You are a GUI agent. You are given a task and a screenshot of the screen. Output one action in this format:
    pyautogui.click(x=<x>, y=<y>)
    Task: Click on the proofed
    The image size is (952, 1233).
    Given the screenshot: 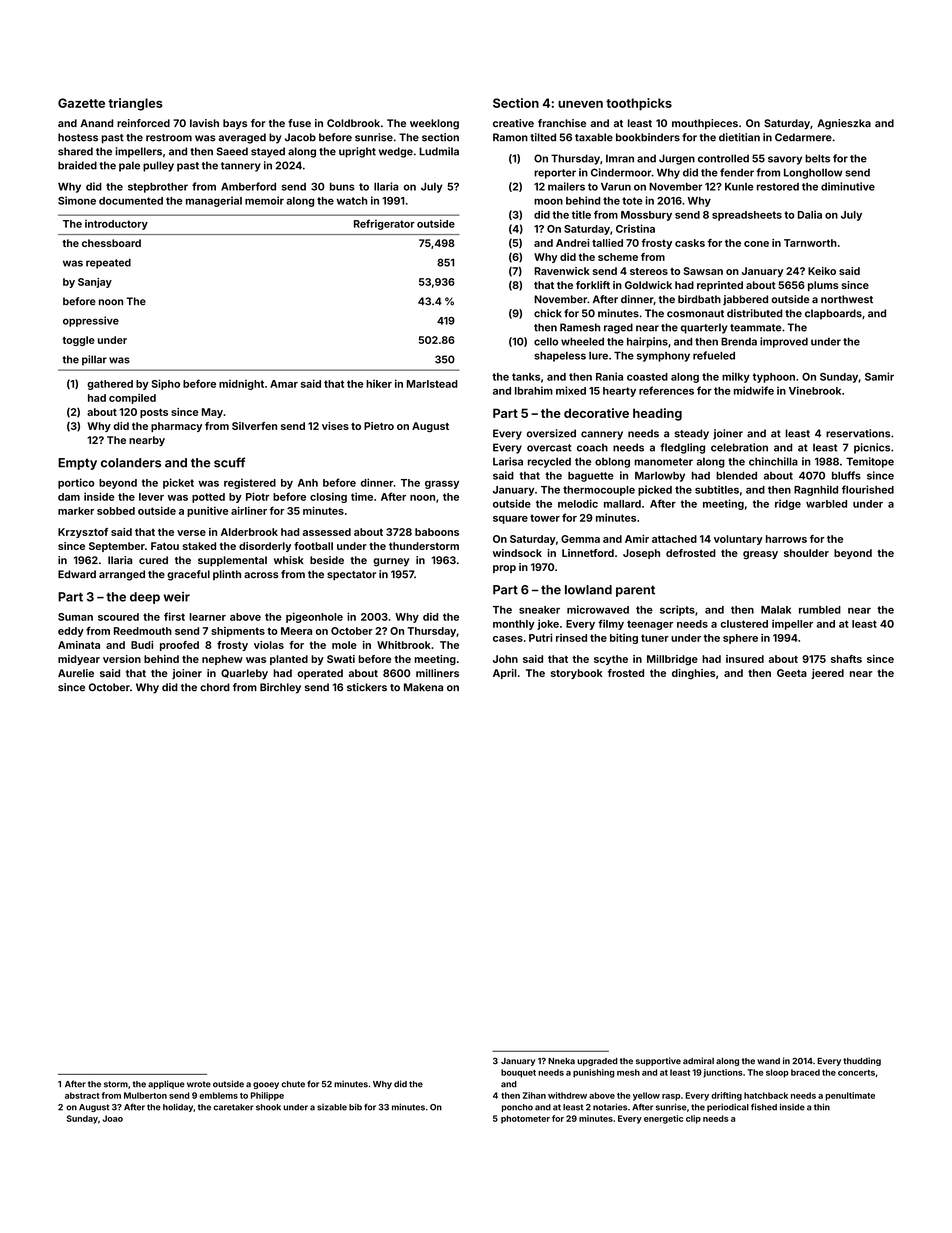 What is the action you would take?
    pyautogui.click(x=179, y=646)
